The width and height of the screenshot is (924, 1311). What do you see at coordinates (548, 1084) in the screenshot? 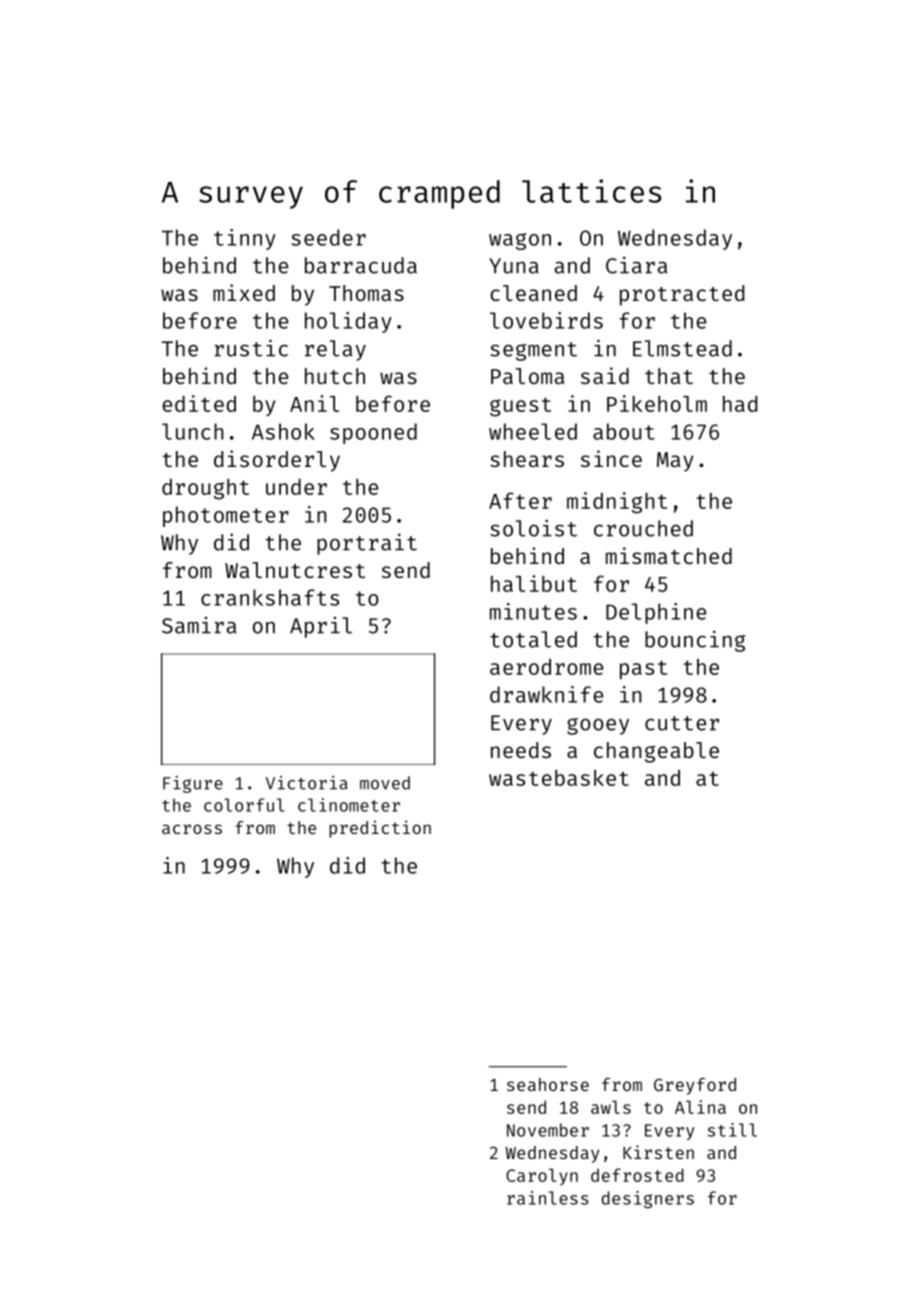
I see `seahorse` at bounding box center [548, 1084].
